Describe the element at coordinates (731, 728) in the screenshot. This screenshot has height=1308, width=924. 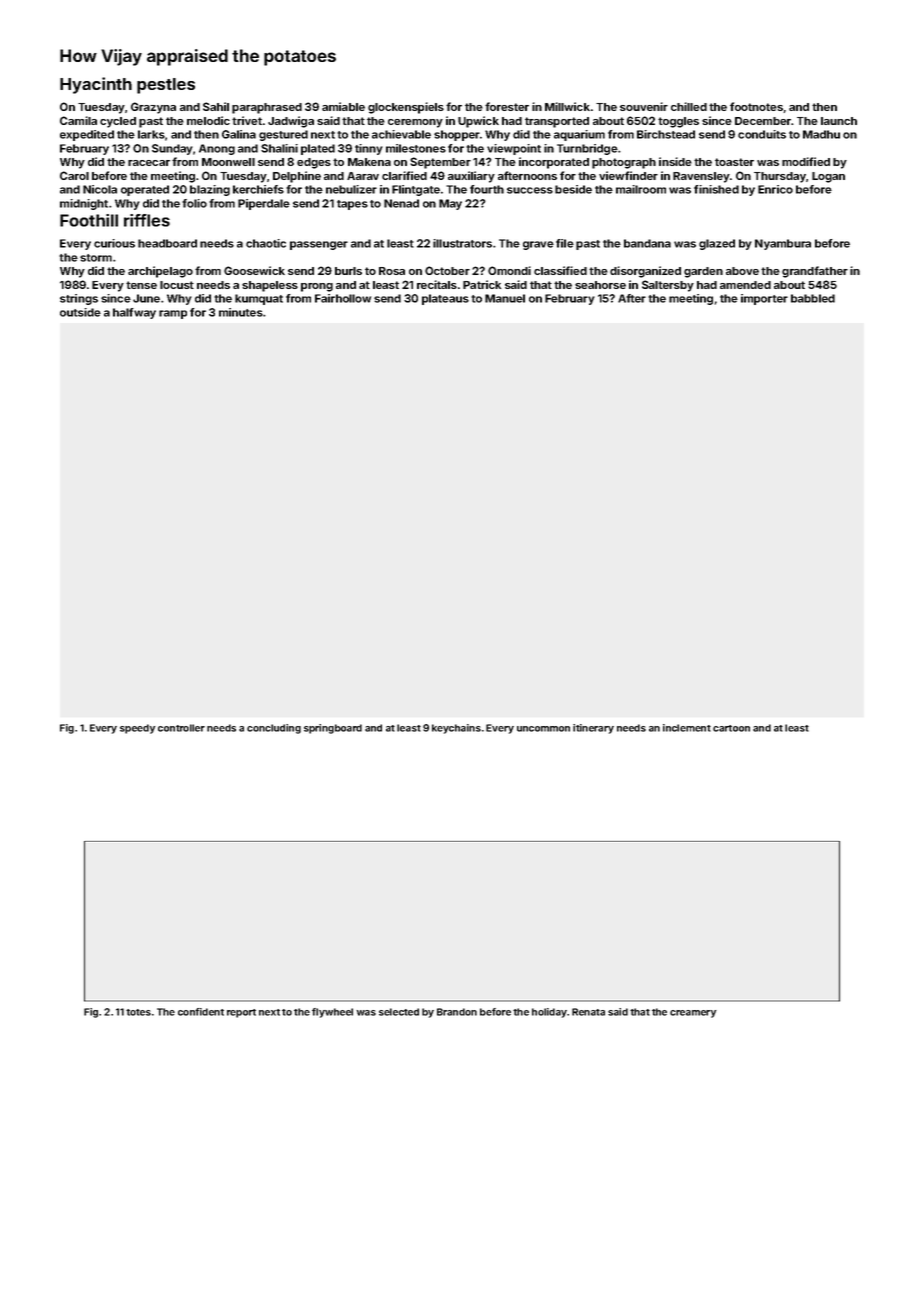
I see `cartoon` at that location.
